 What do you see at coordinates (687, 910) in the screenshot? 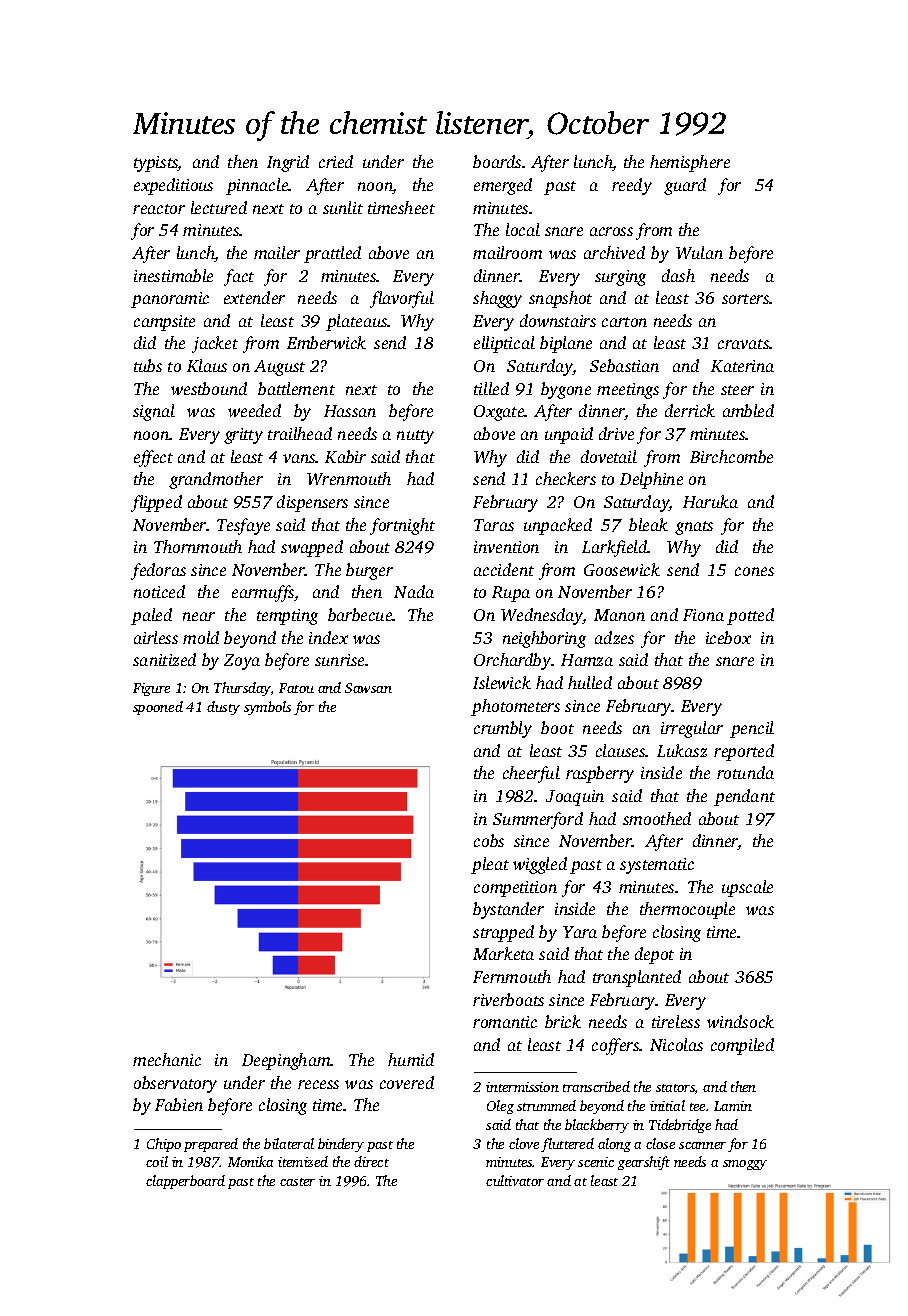
I see `thermocouple` at bounding box center [687, 910].
